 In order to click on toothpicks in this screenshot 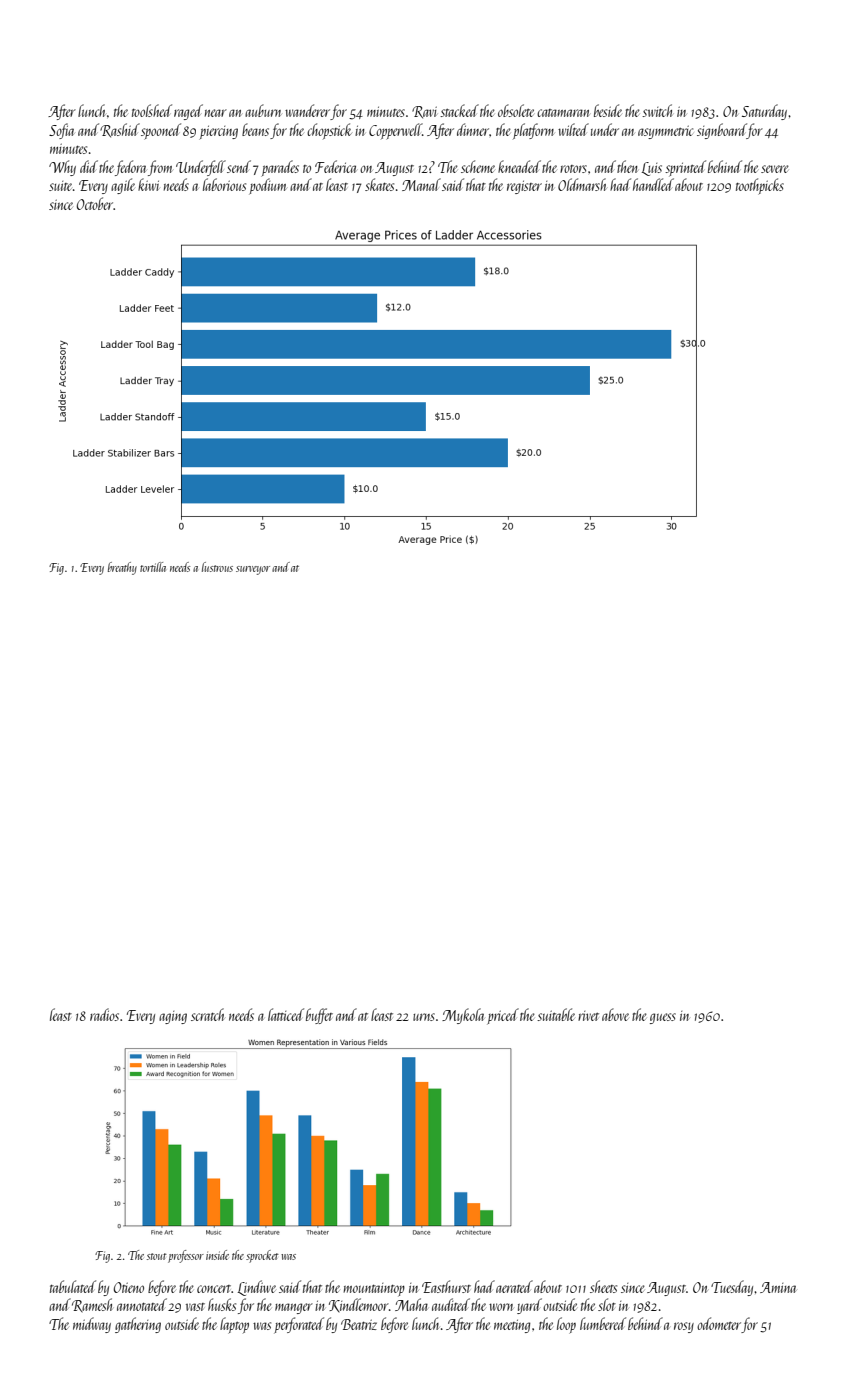, I will do `click(760, 186)`.
